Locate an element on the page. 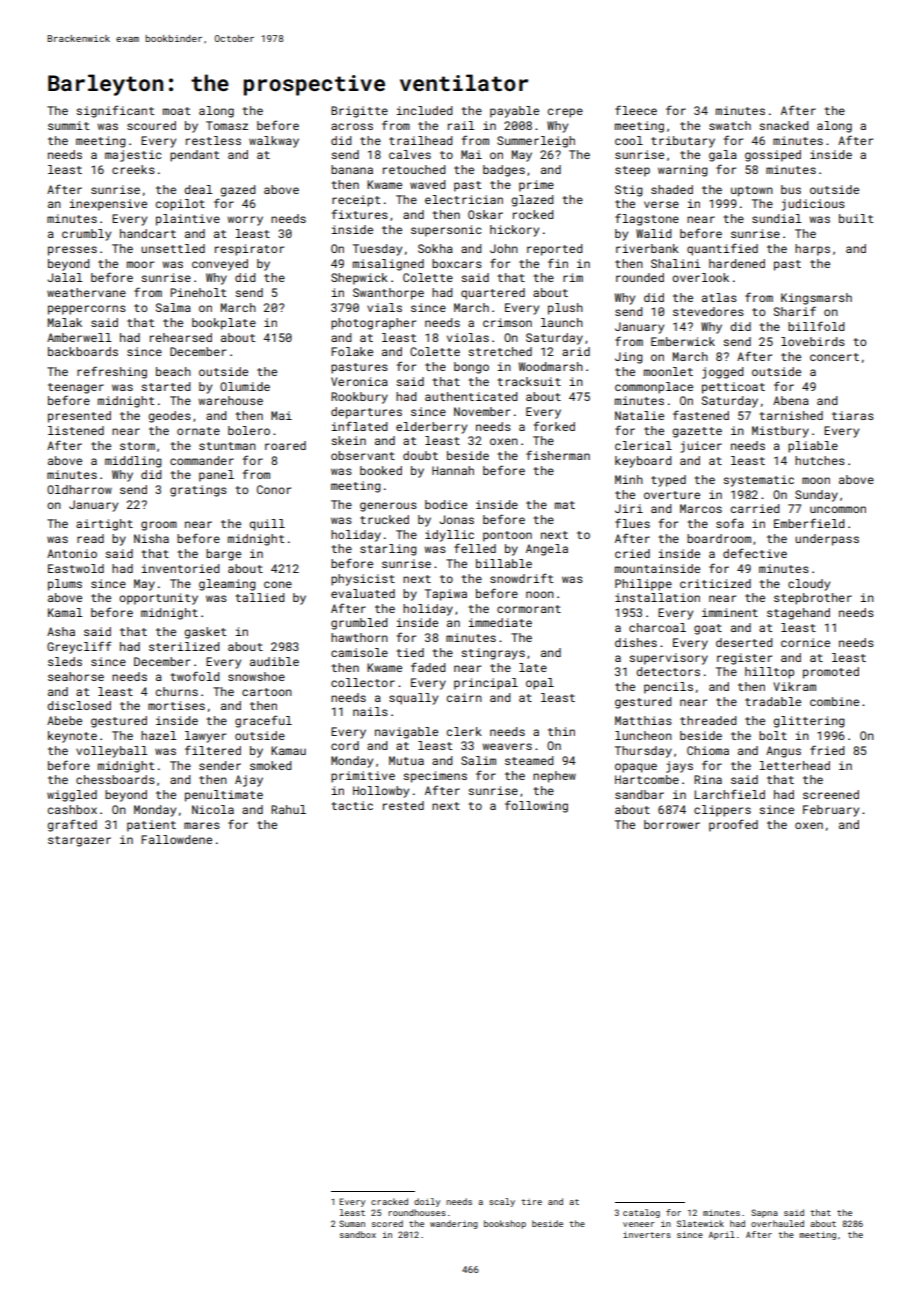  Tapiwa is located at coordinates (446, 595).
